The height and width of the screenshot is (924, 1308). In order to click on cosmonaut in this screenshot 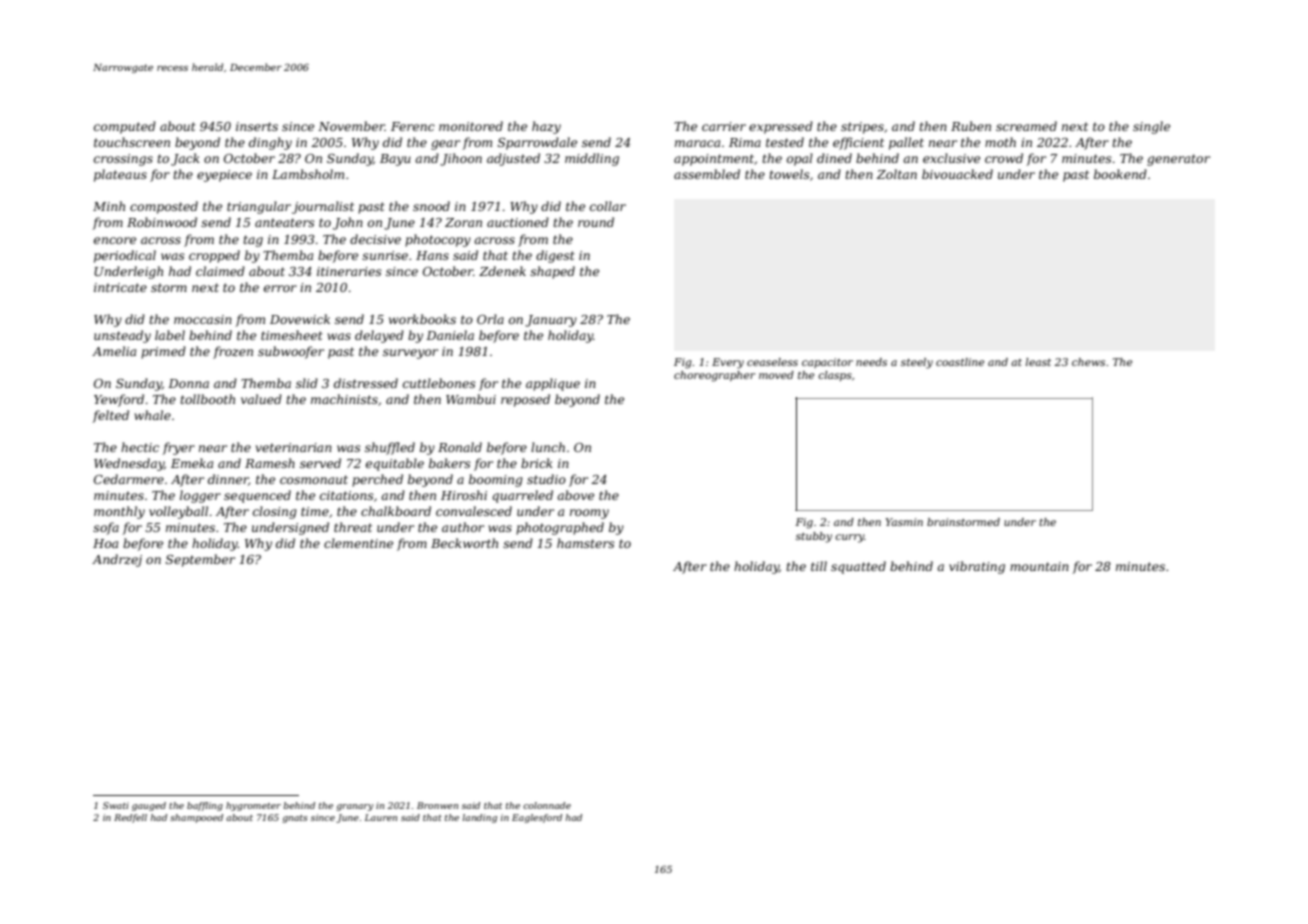, I will do `click(314, 479)`.
